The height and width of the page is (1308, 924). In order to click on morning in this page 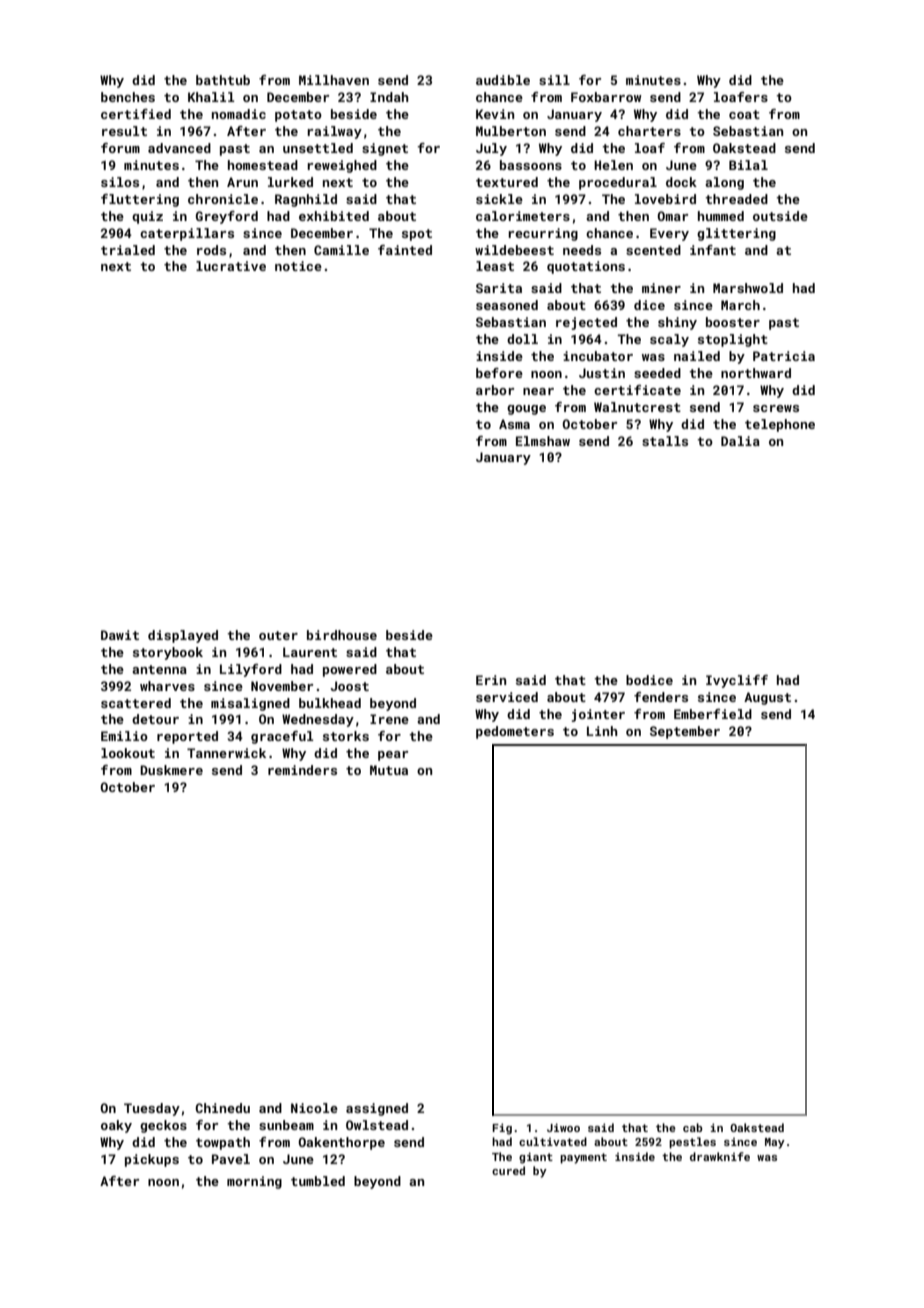, I will do `click(254, 1182)`.
